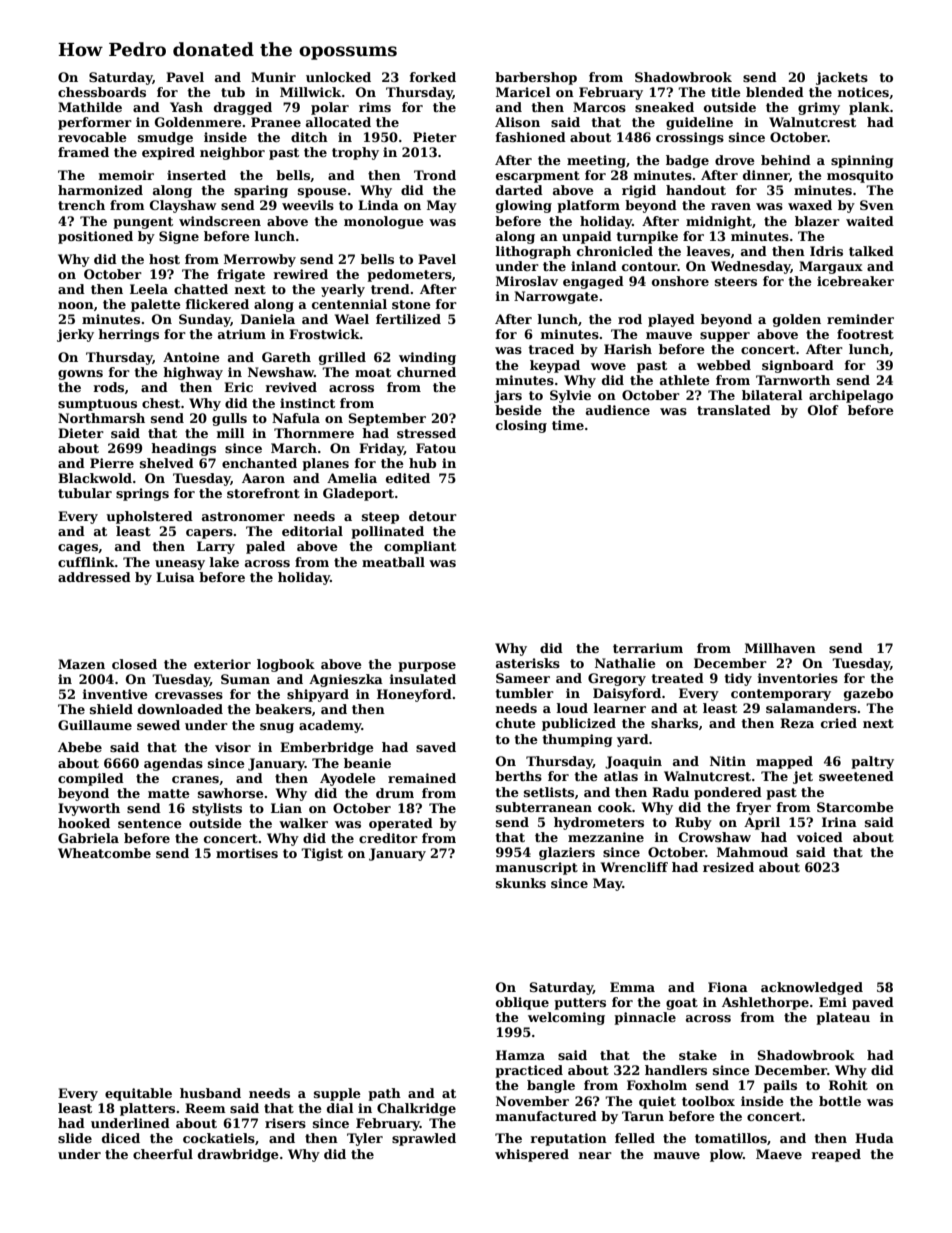 This page has height=1233, width=952. Describe the element at coordinates (674, 723) in the page. I see `sharks` at that location.
